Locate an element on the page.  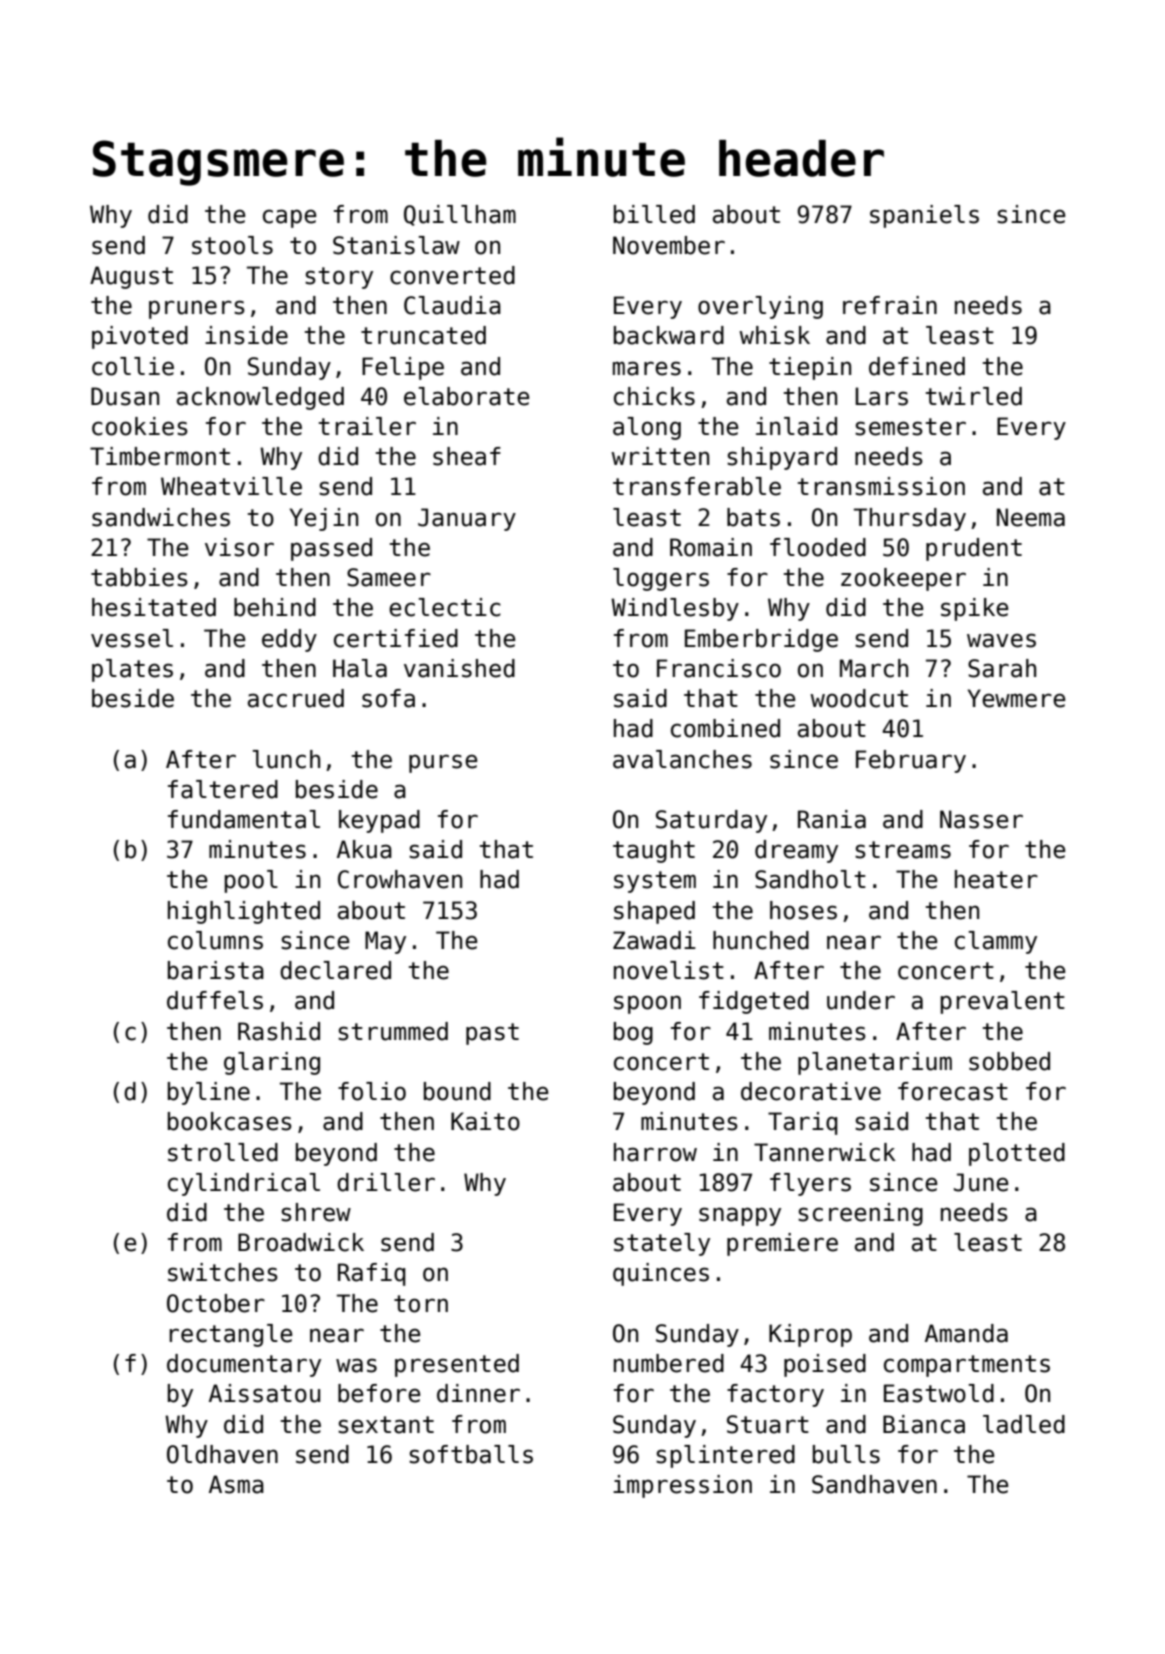
backward is located at coordinates (669, 335).
